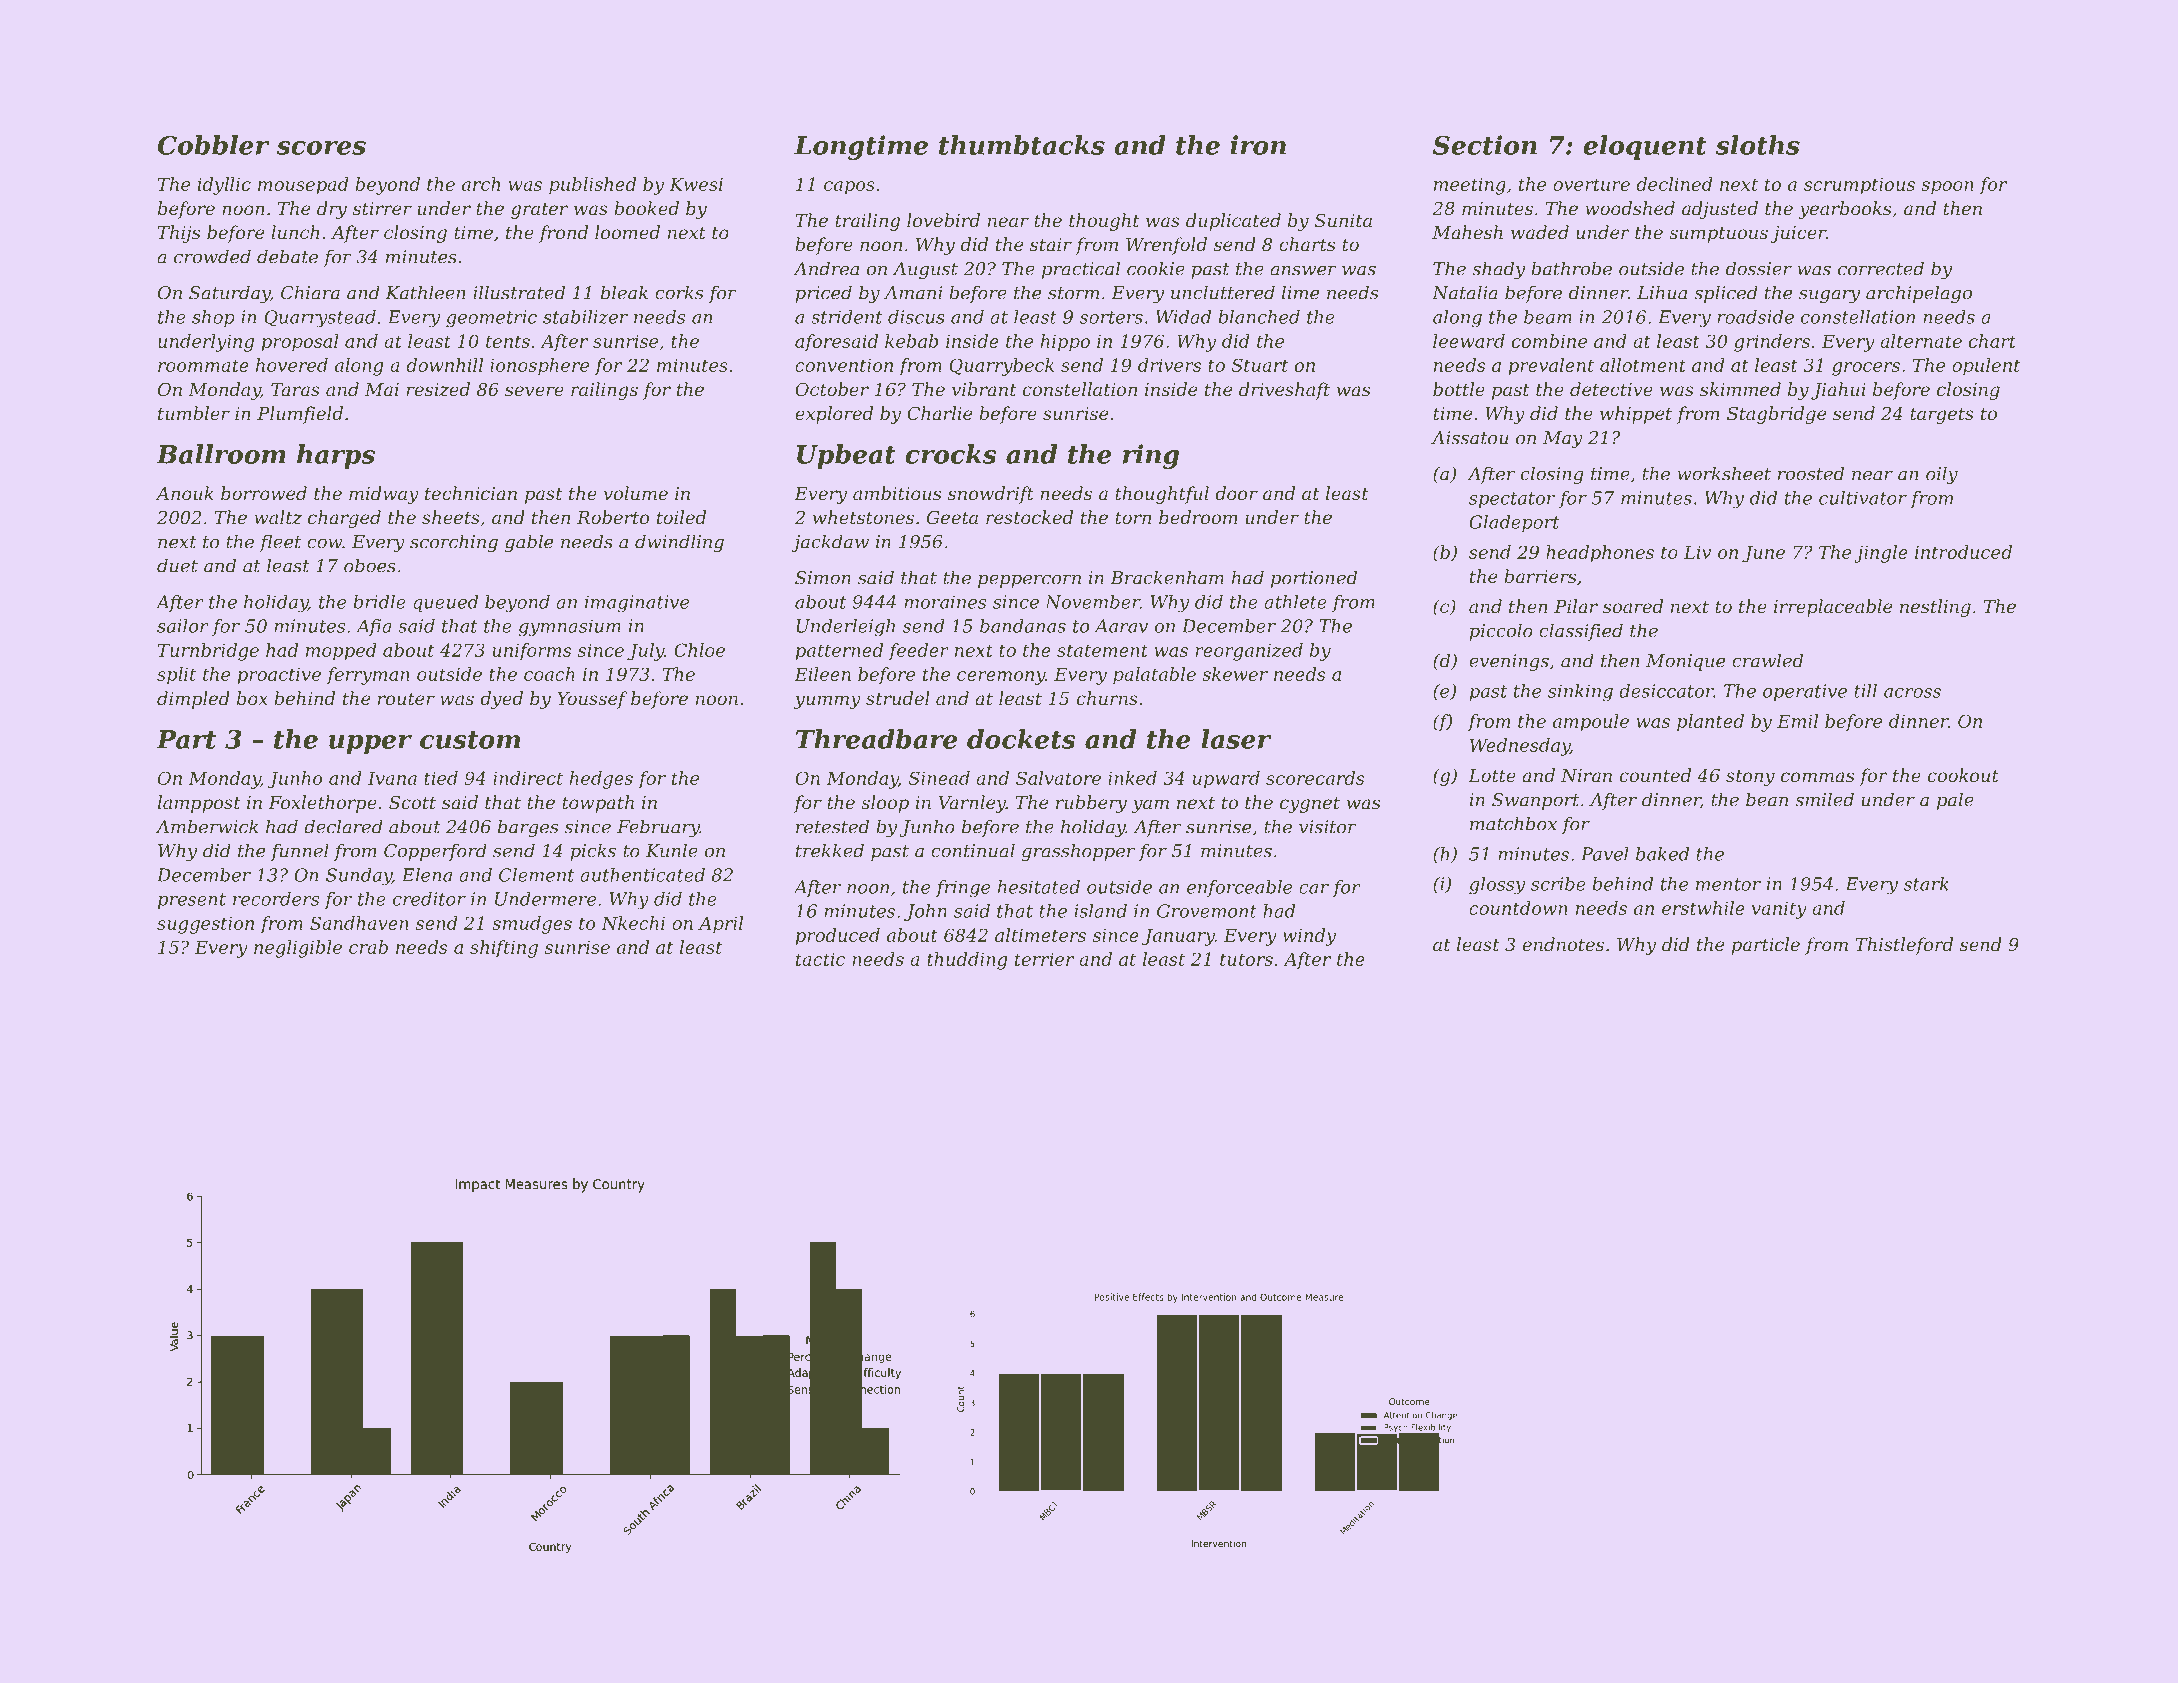 The height and width of the screenshot is (1683, 2178). Describe the element at coordinates (830, 850) in the screenshot. I see `trekked` at that location.
